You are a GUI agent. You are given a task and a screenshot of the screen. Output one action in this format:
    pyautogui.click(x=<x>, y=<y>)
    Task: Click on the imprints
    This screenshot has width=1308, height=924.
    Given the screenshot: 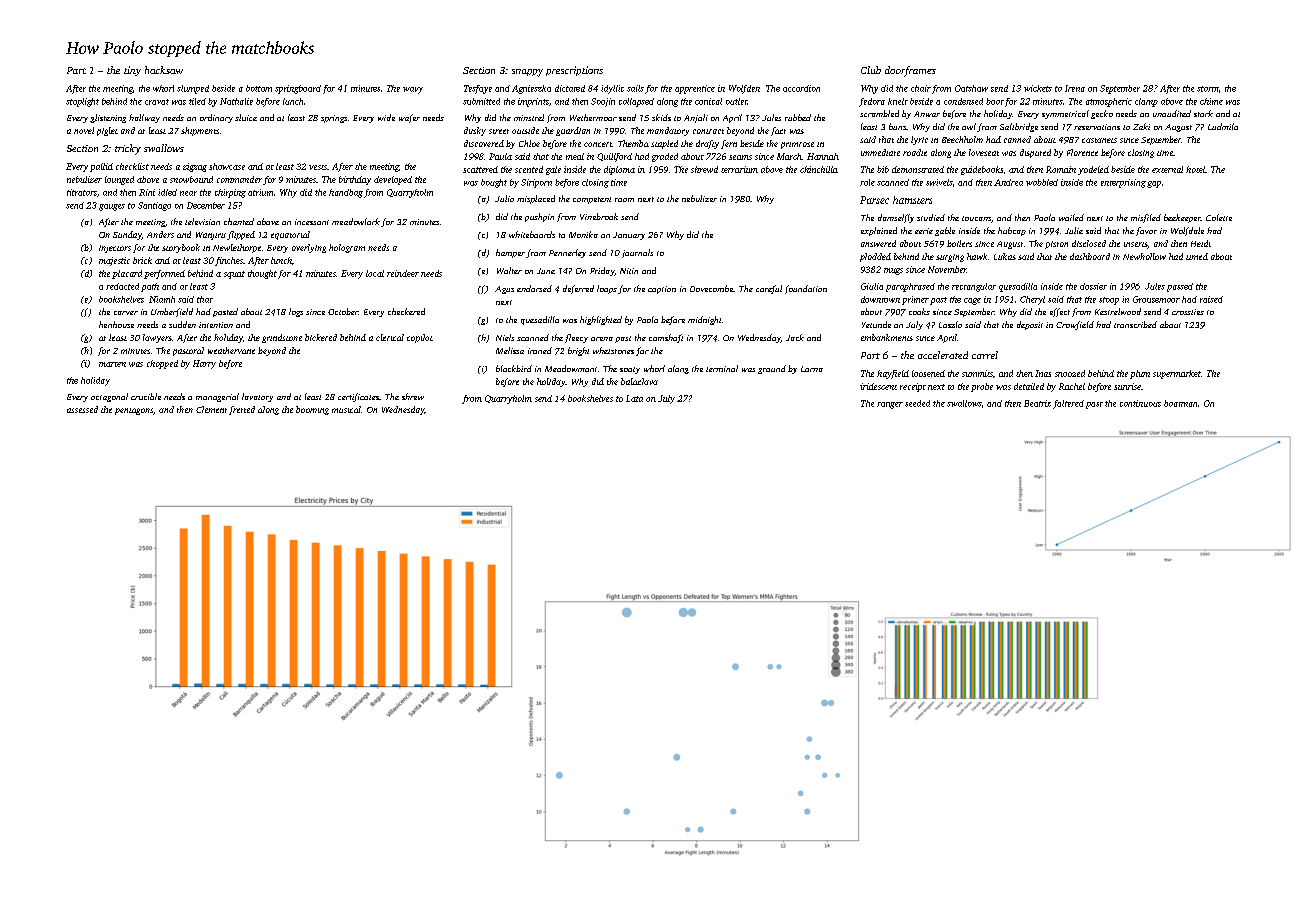 What is the action you would take?
    pyautogui.click(x=533, y=102)
